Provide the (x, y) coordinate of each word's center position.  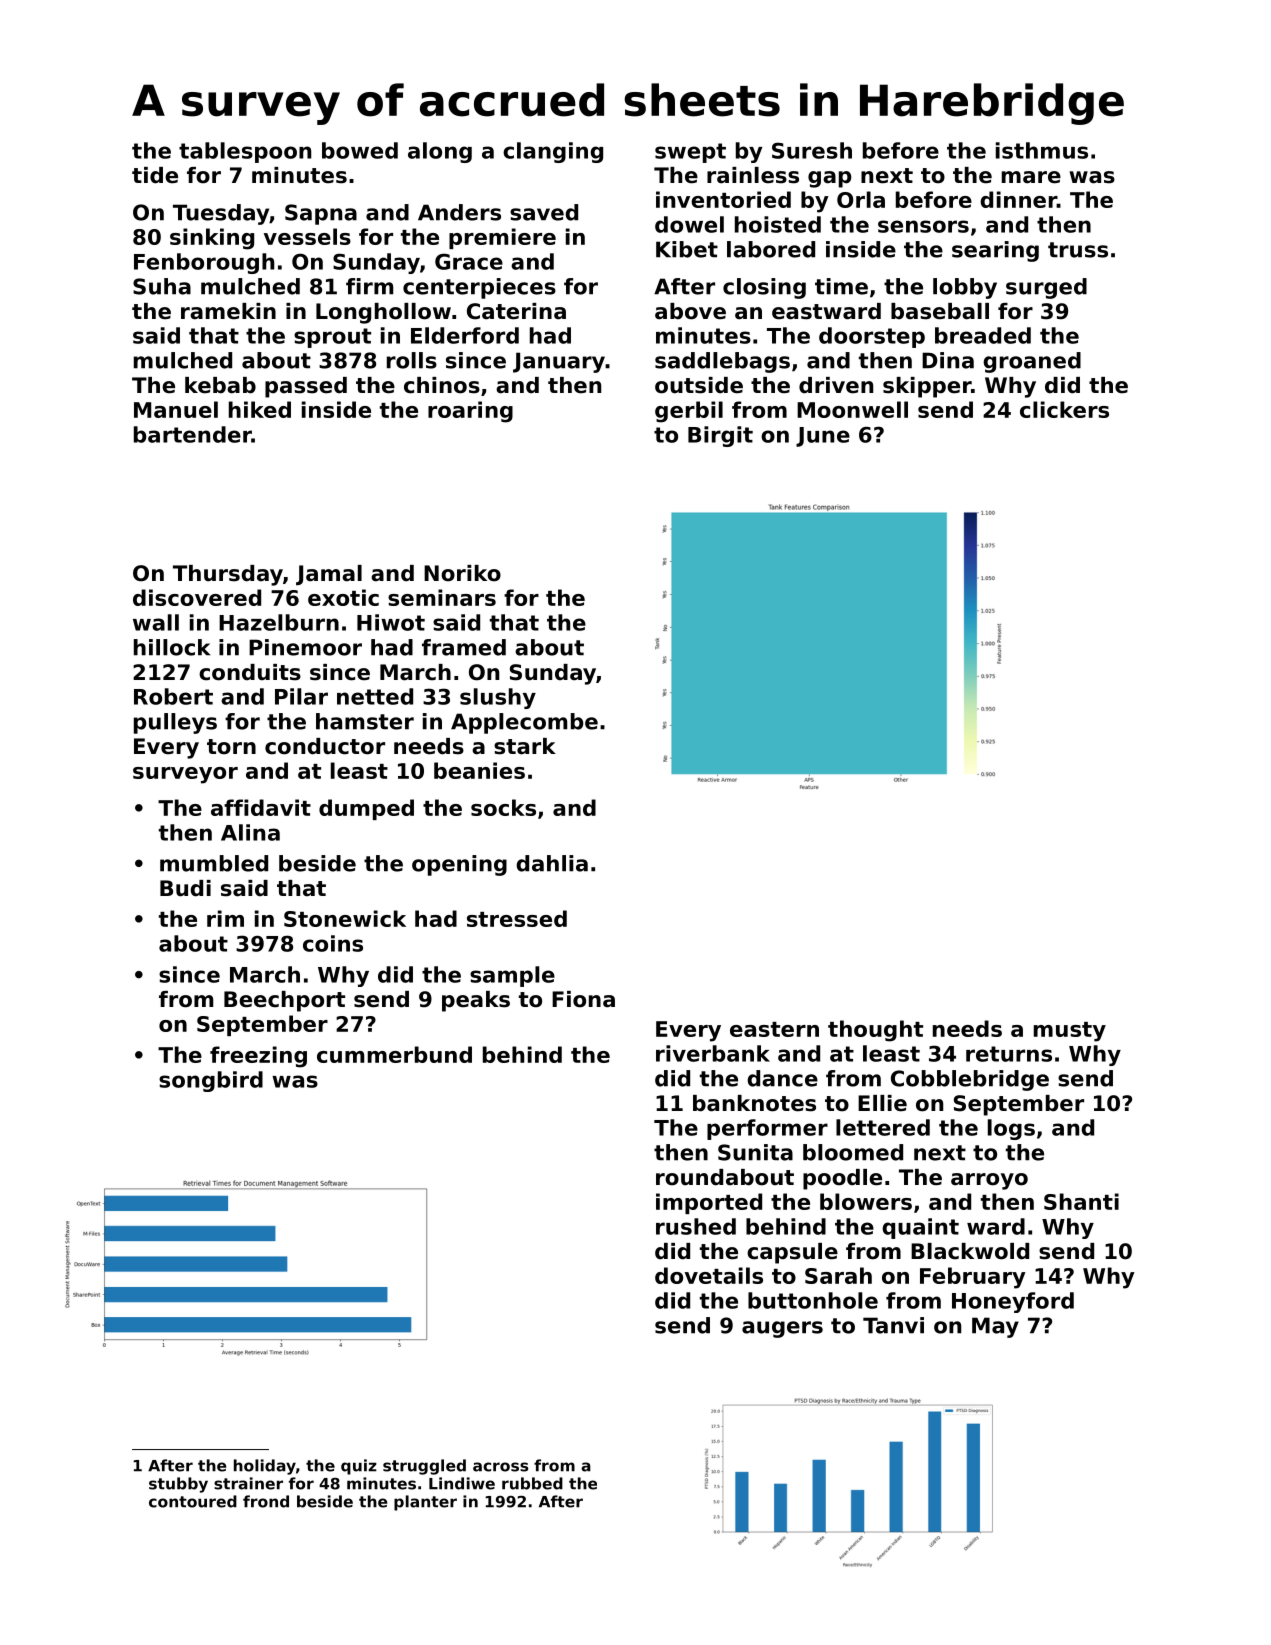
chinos (442, 385)
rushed (696, 1226)
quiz (359, 1467)
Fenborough (204, 263)
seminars (442, 597)
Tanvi (893, 1325)
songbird (211, 1081)
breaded (983, 335)
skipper (927, 387)
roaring (470, 412)
